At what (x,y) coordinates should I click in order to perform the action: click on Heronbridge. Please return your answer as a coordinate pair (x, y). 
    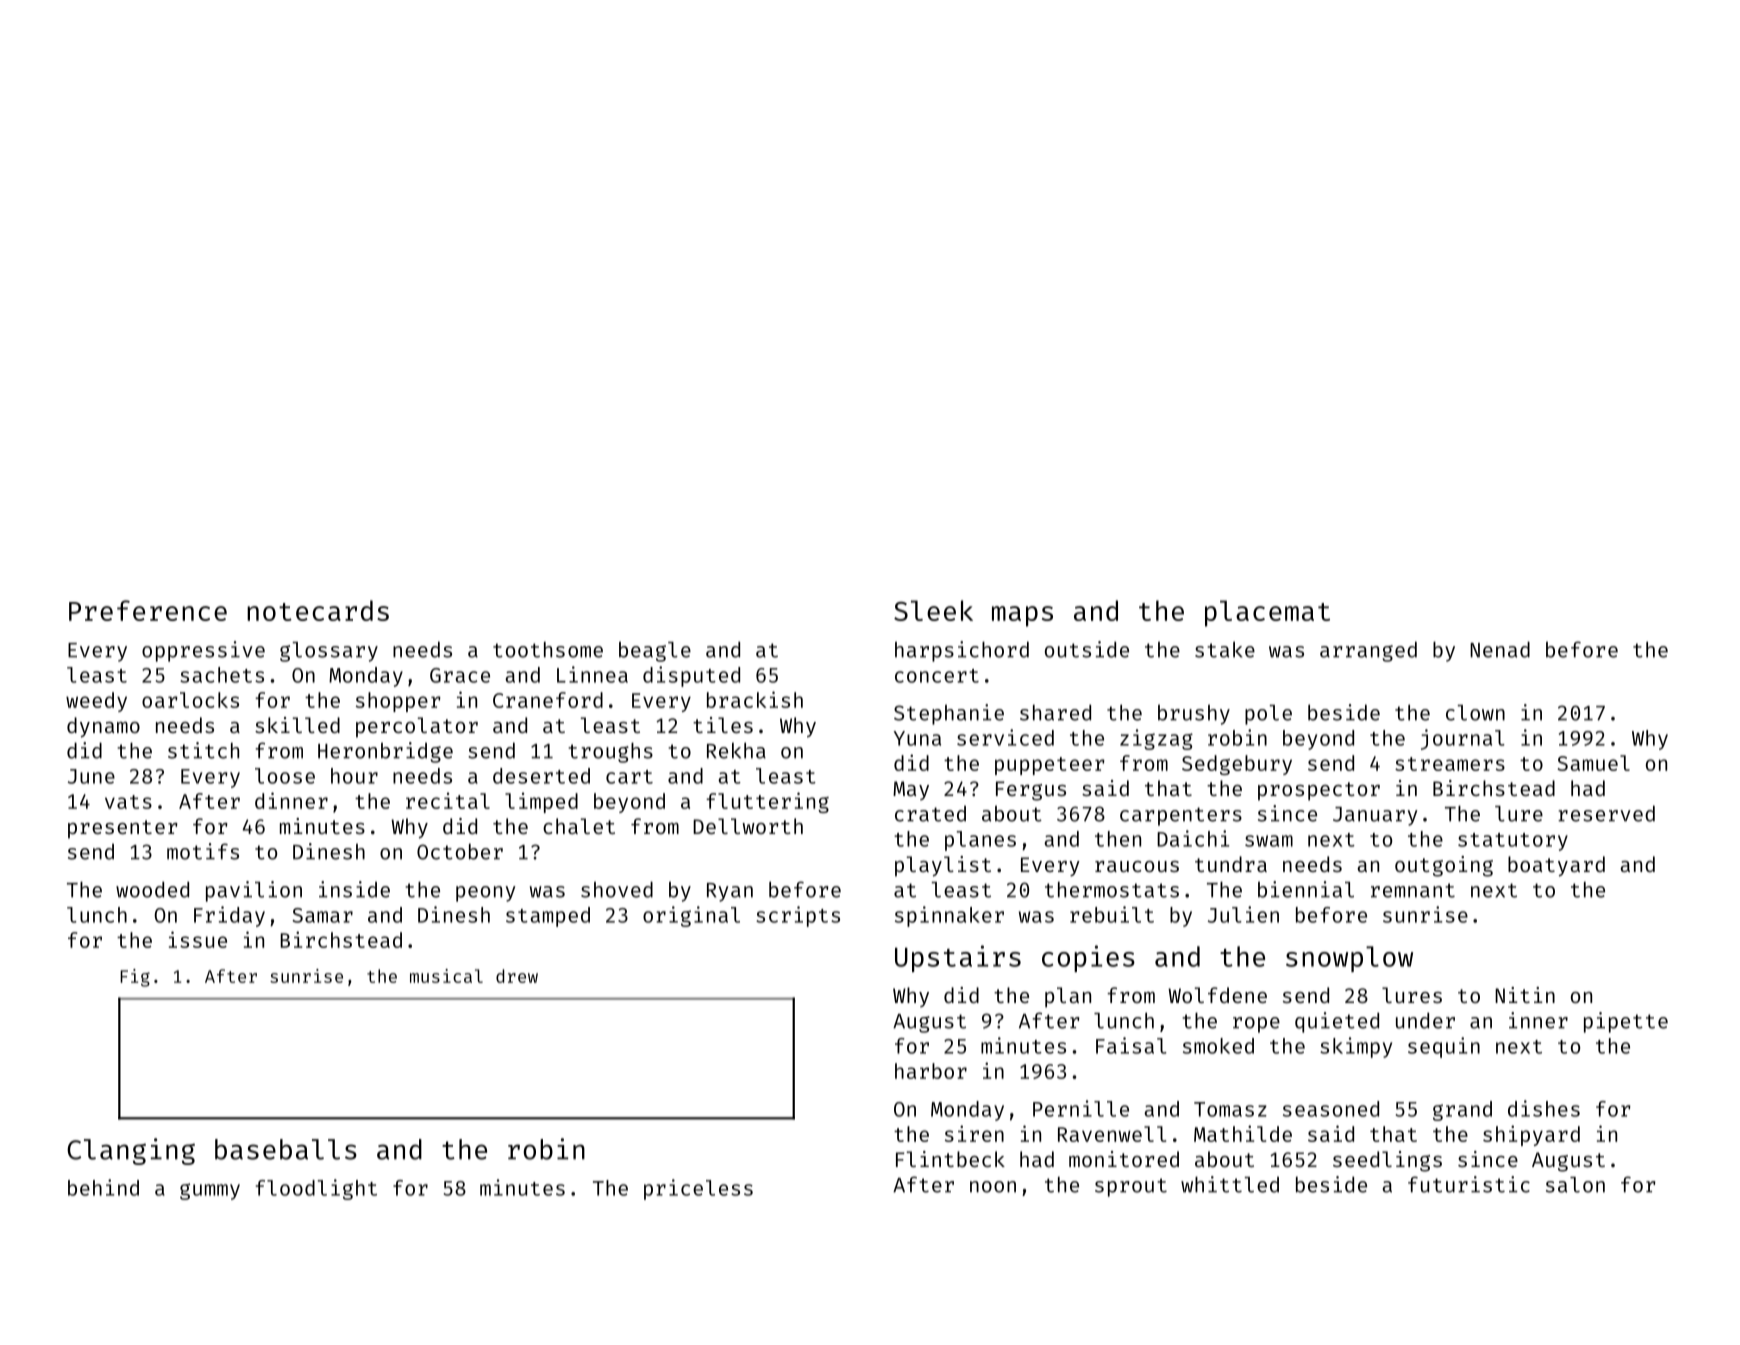
    Looking at the image, I should click on (385, 752).
